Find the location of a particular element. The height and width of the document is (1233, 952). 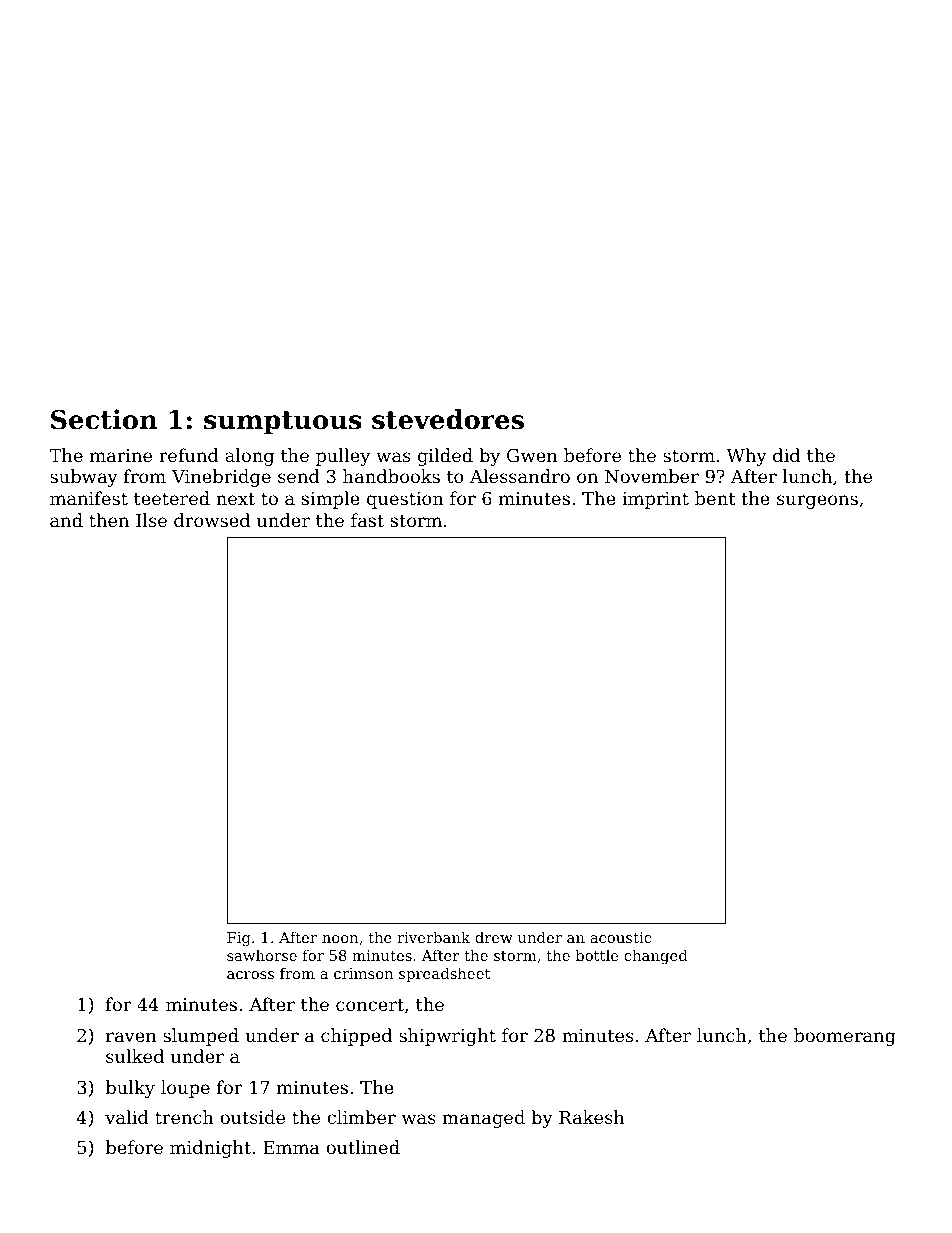

drew is located at coordinates (494, 937).
